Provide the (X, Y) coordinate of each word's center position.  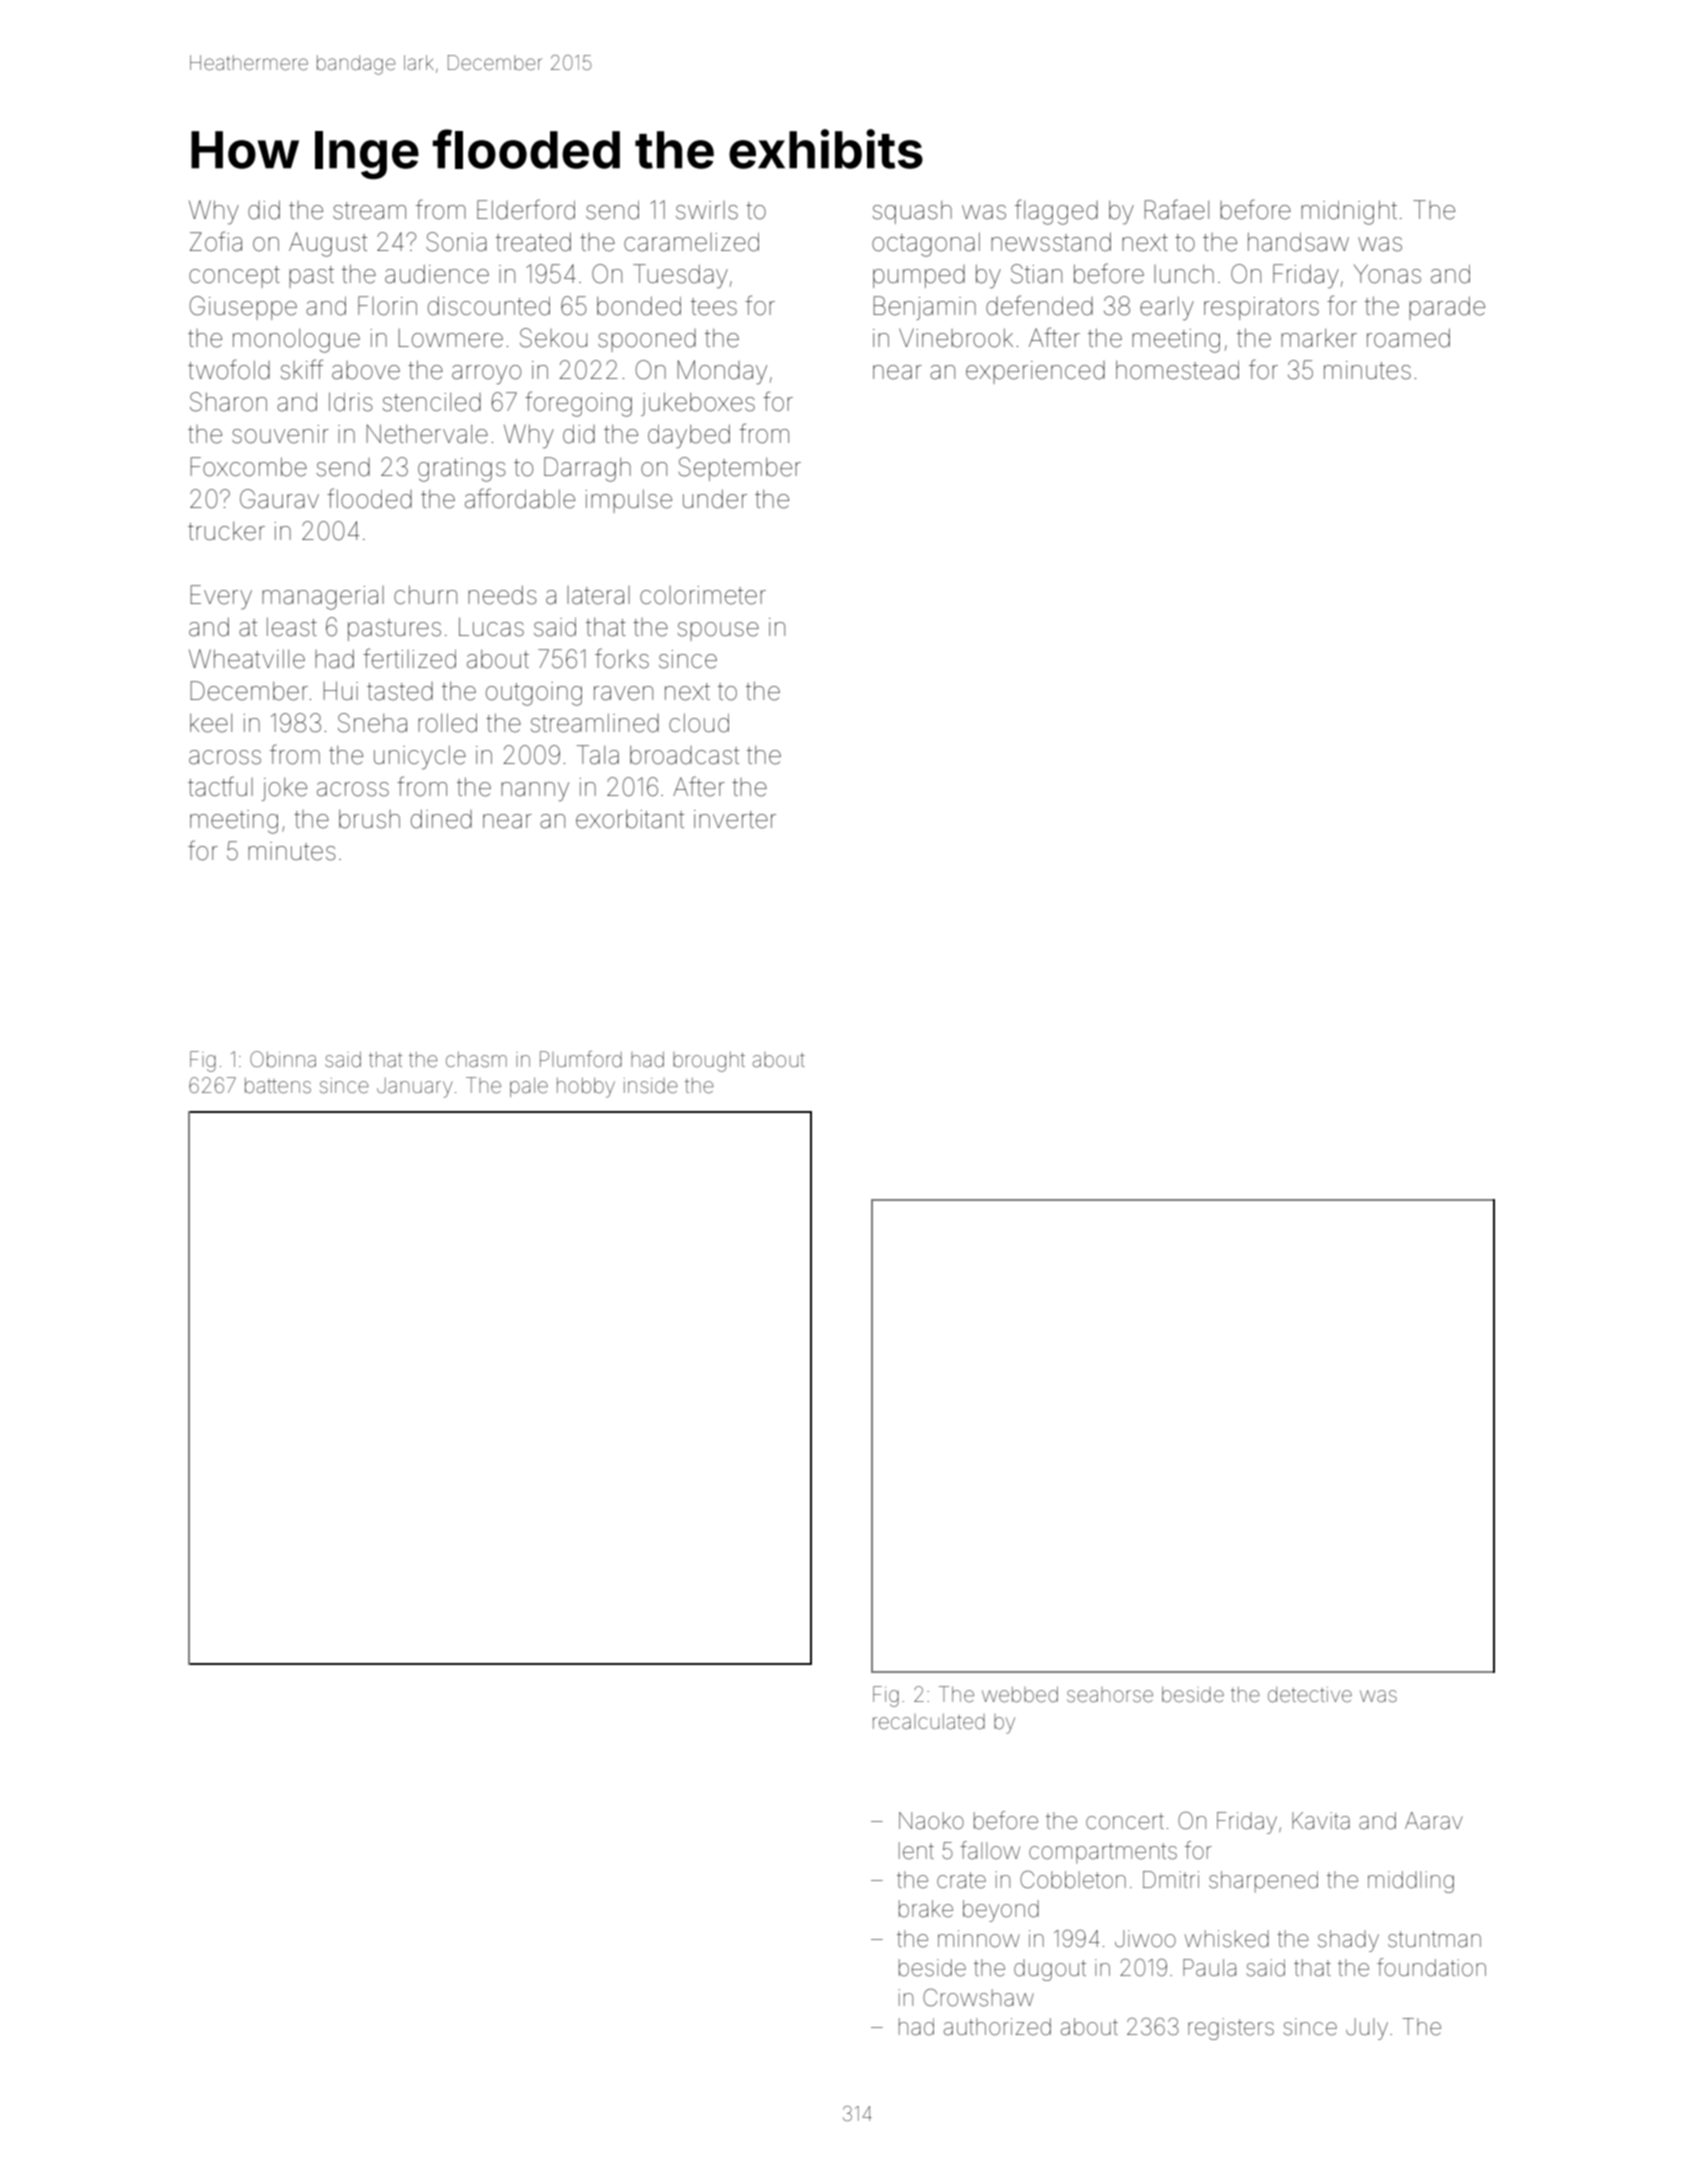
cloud (699, 723)
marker (1319, 338)
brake (926, 1909)
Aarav (1434, 1821)
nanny (535, 792)
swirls (707, 210)
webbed (1020, 1695)
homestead (1177, 370)
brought (709, 1062)
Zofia (216, 241)
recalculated (929, 1722)
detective (1310, 1695)
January (415, 1088)
